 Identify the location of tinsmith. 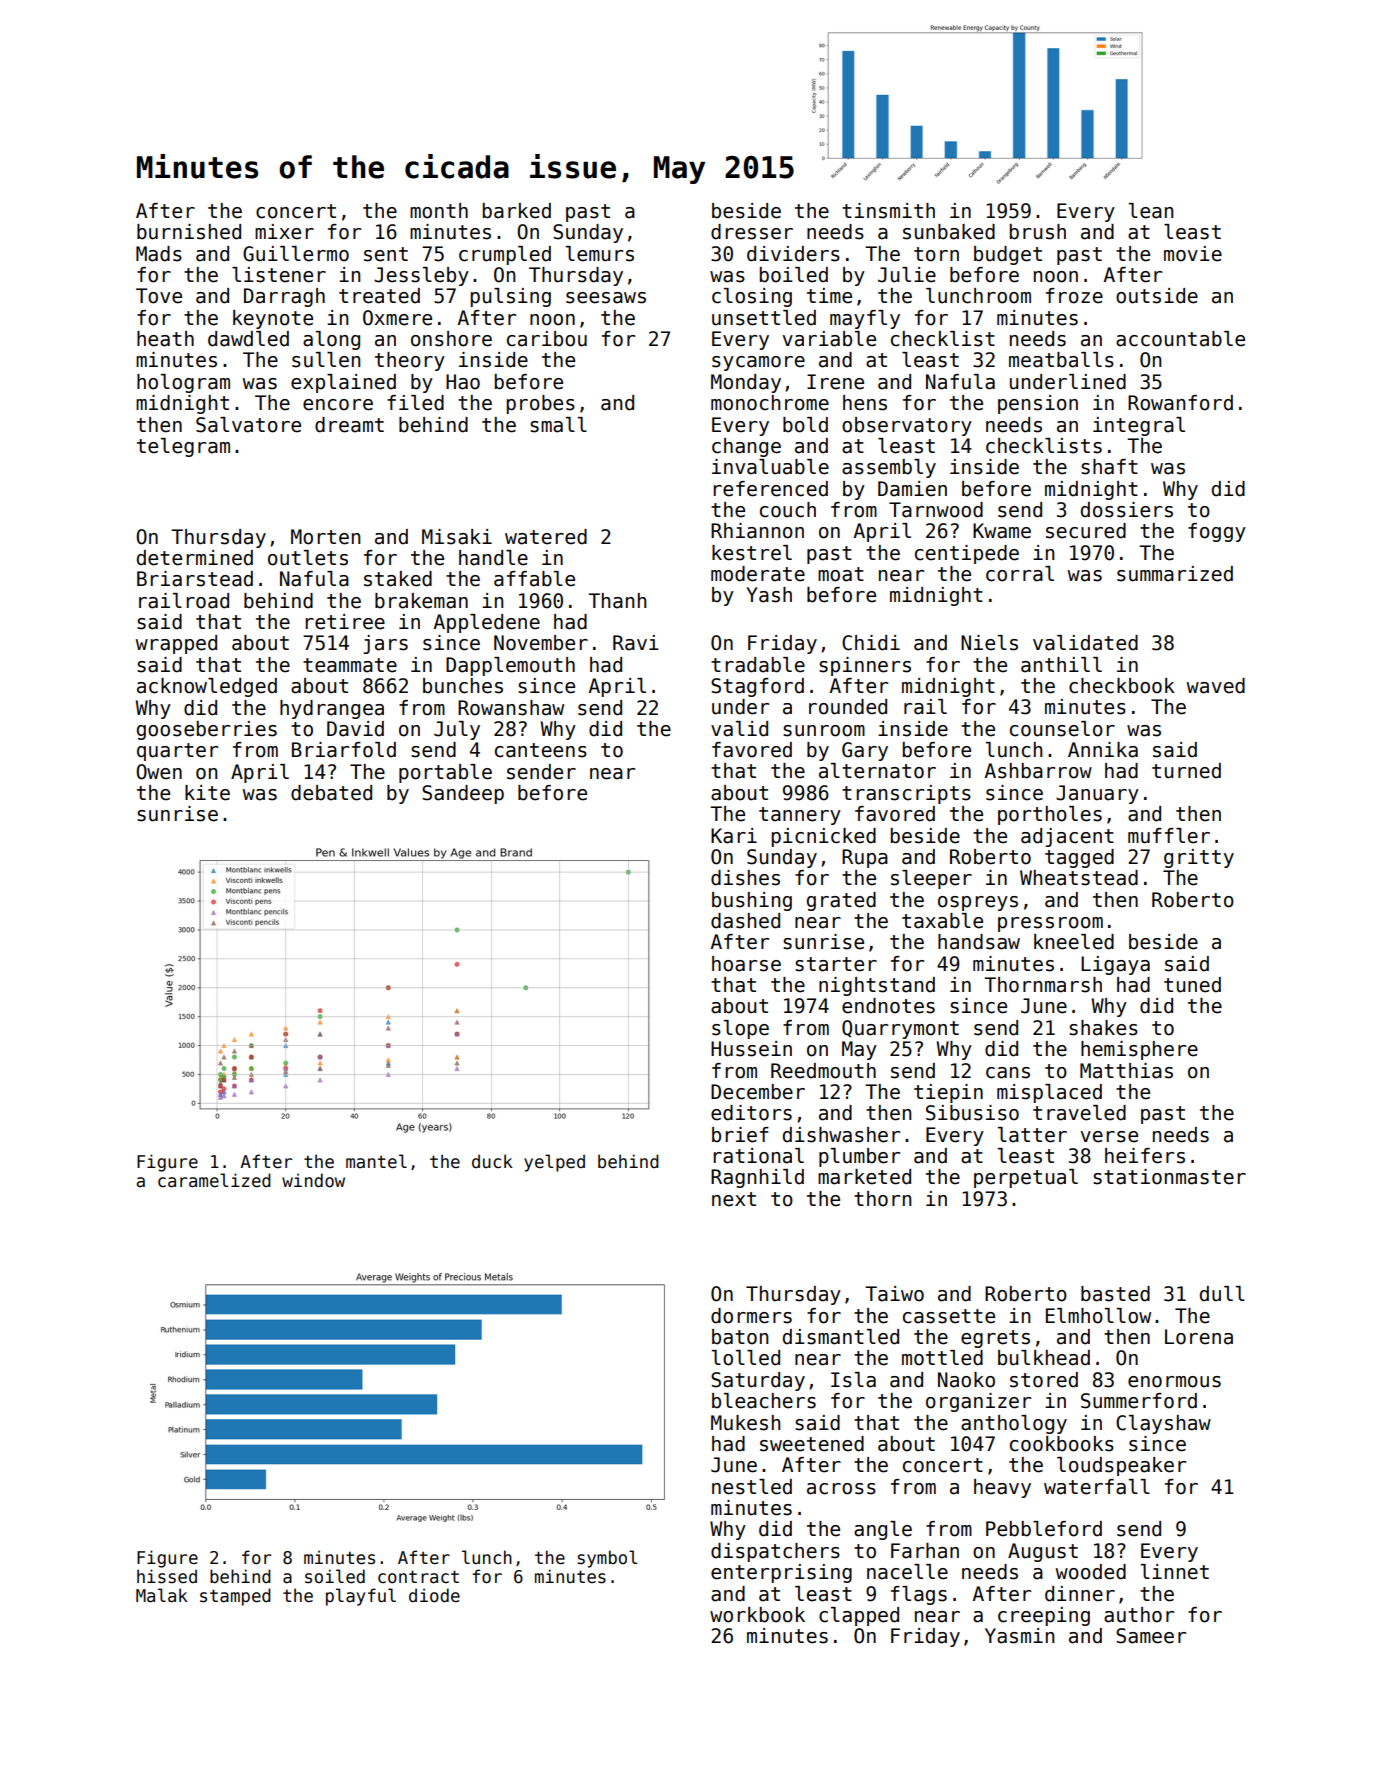
(888, 211).
